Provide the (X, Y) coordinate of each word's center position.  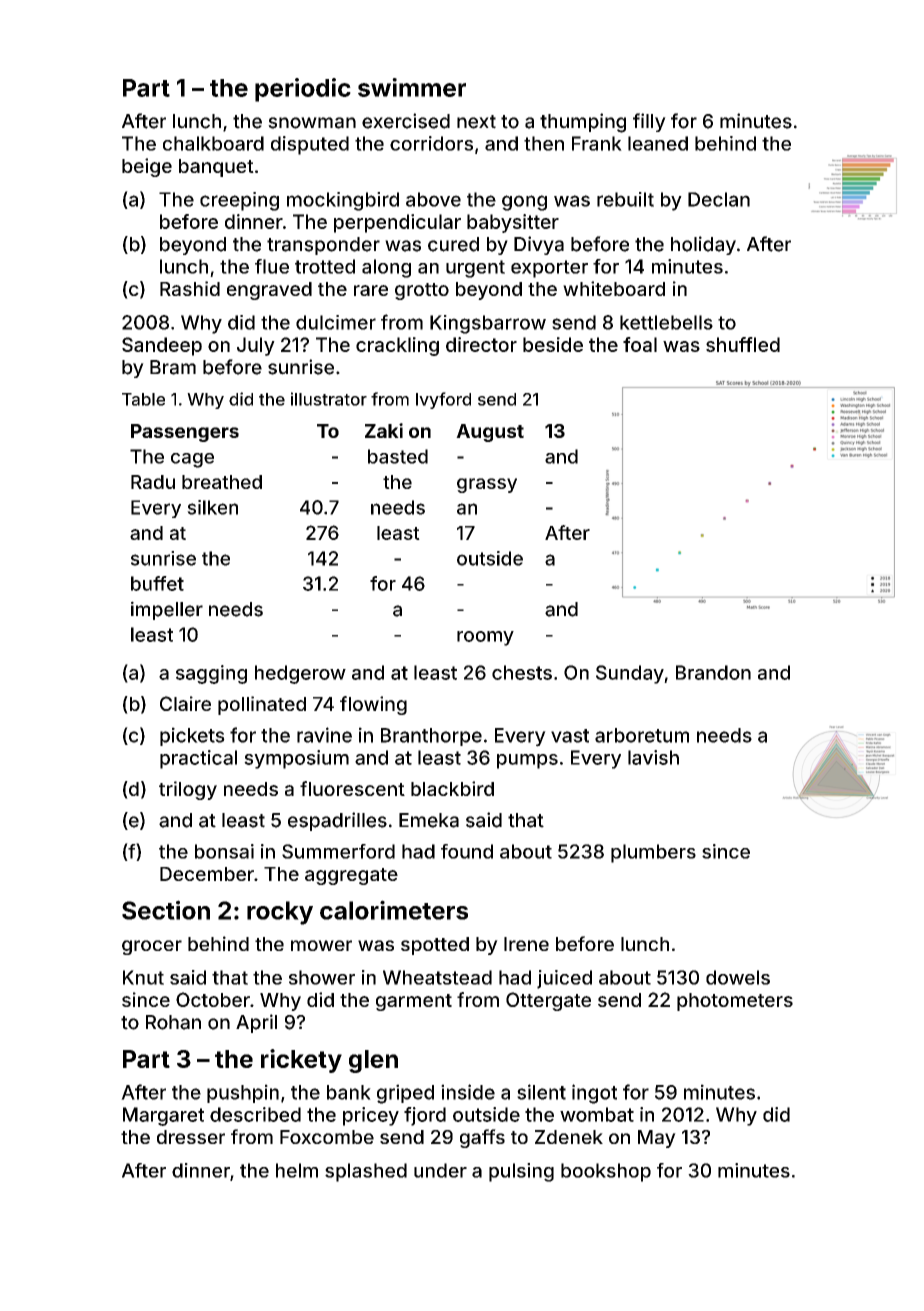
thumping (583, 123)
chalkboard (213, 143)
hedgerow (300, 674)
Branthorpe (431, 737)
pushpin (243, 1093)
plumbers (653, 853)
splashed (366, 1172)
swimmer (412, 87)
